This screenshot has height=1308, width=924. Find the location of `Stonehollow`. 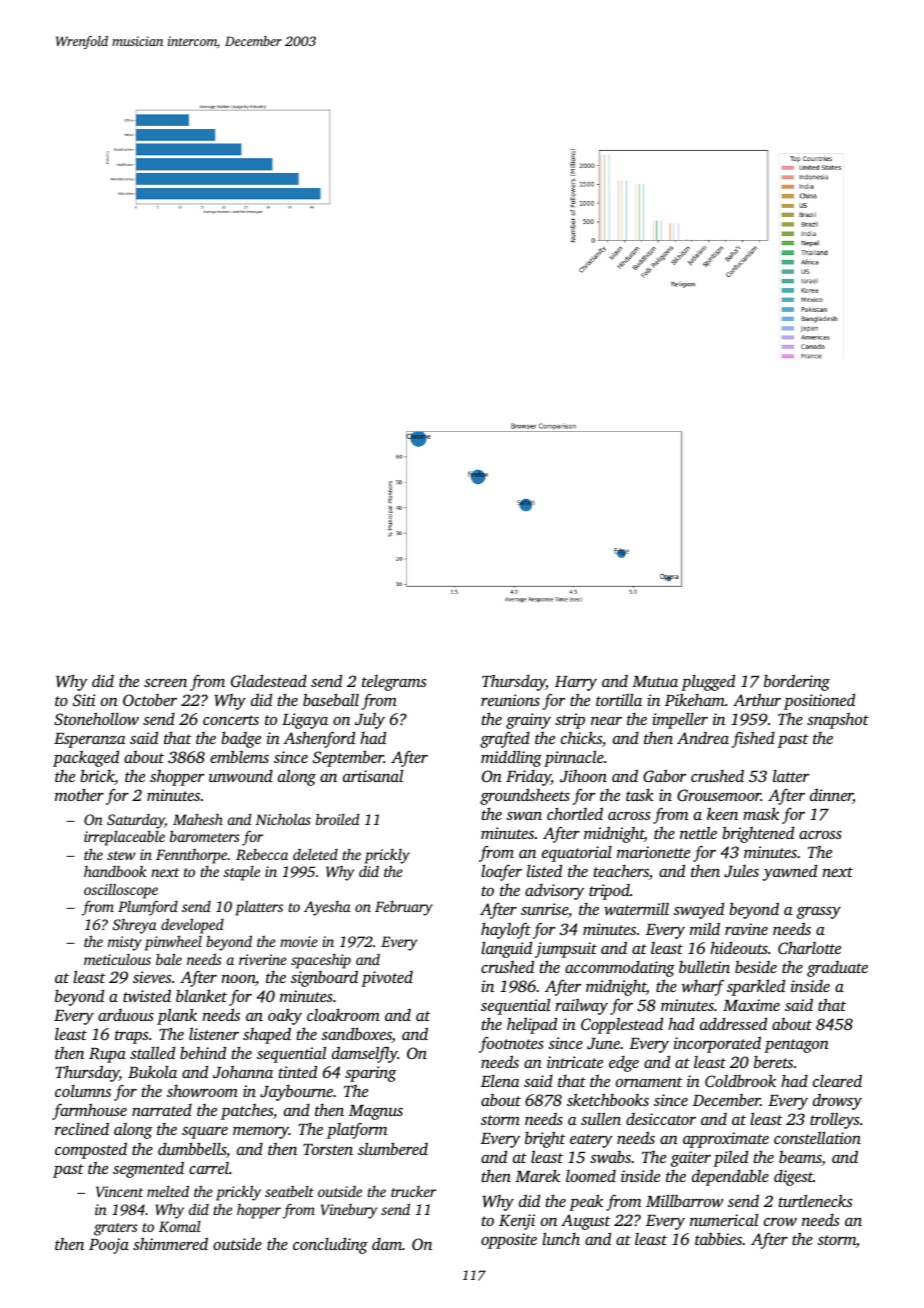

Stonehollow is located at coordinates (96, 719).
